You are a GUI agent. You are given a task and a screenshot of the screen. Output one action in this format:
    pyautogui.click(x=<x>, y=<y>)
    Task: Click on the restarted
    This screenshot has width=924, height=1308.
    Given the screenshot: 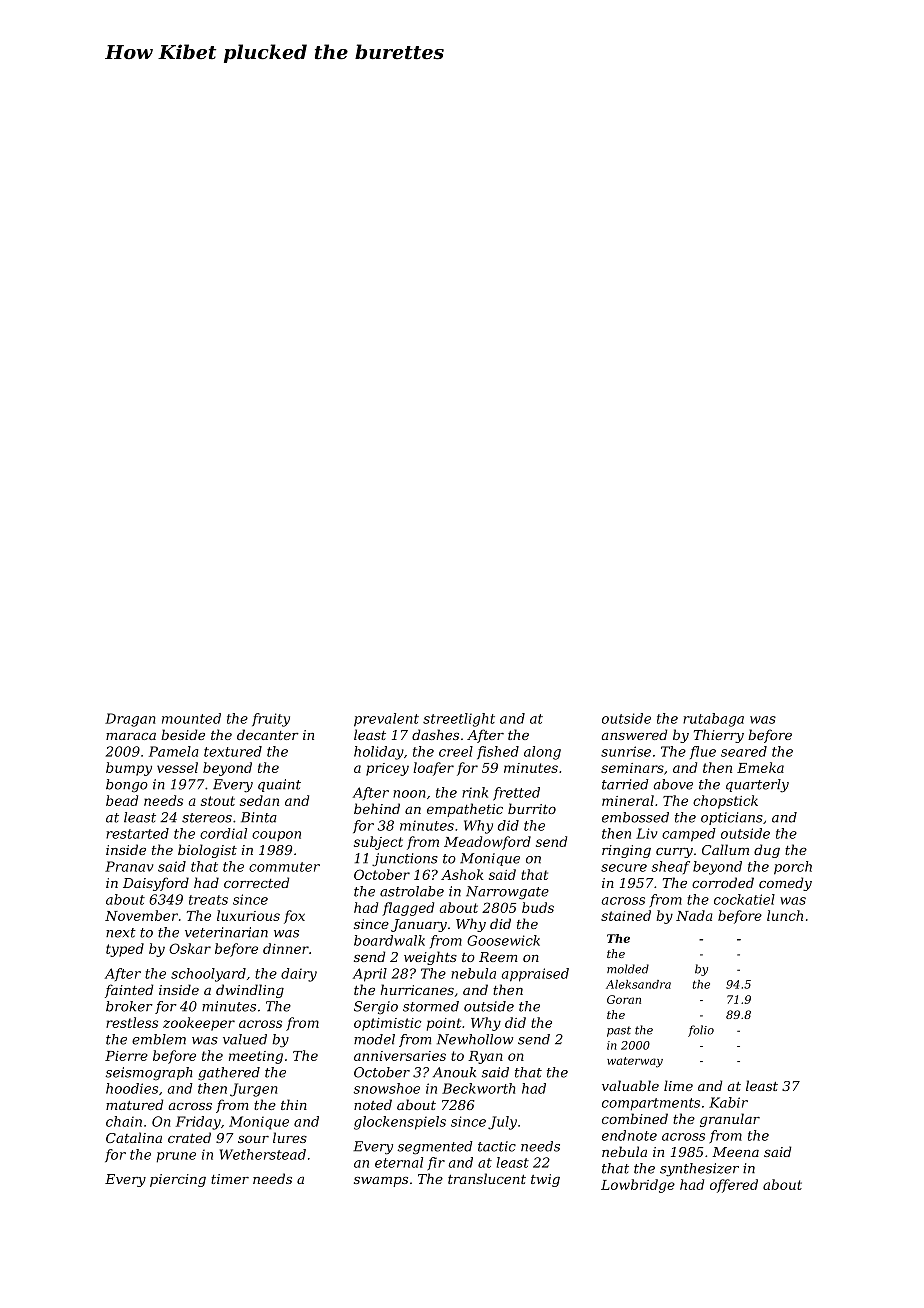 What is the action you would take?
    pyautogui.click(x=137, y=833)
